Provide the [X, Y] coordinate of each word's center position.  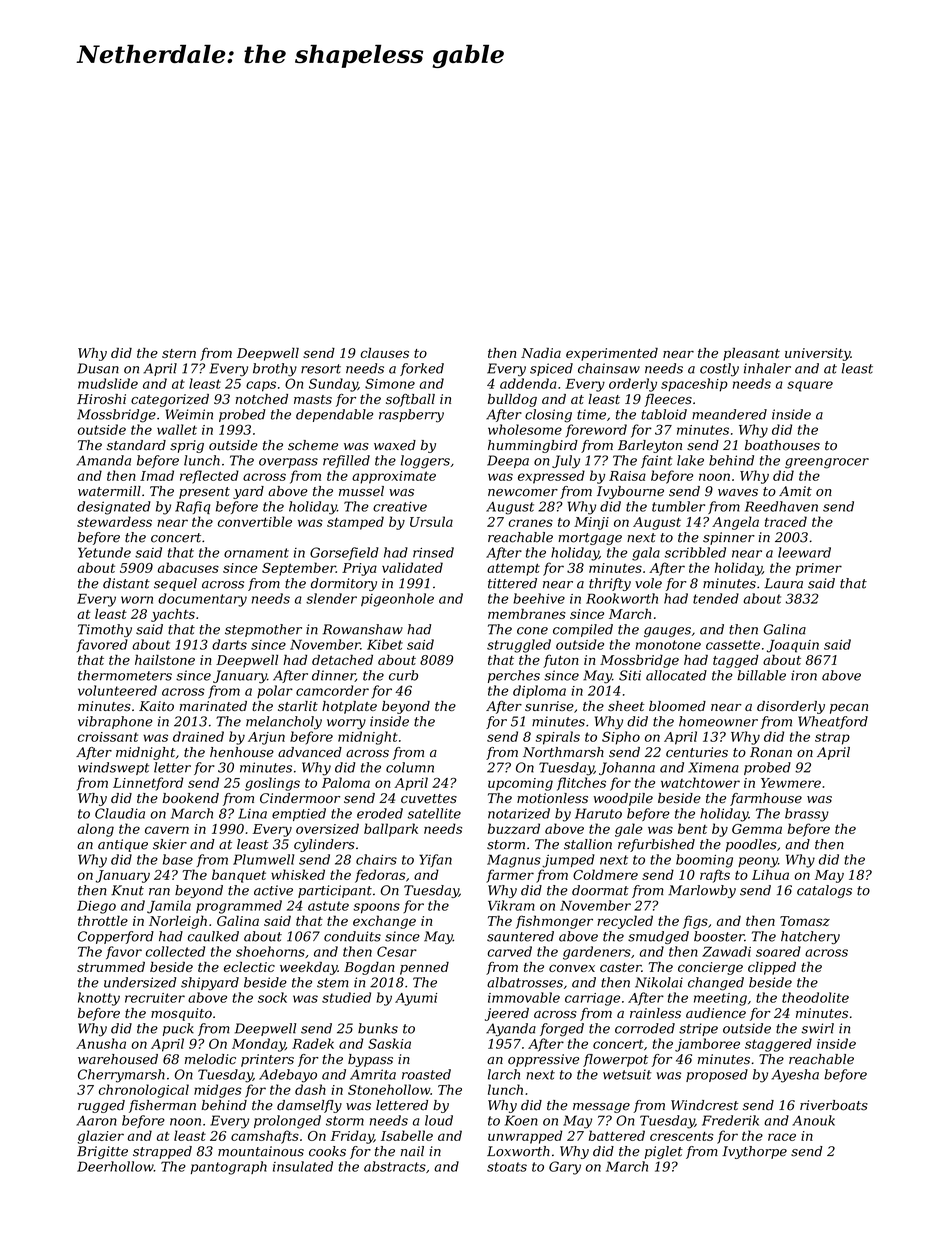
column [410, 767]
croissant [108, 737]
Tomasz [805, 921]
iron [804, 675]
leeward [804, 552]
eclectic [249, 966]
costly [719, 370]
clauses [384, 352]
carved [510, 951]
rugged [101, 1106]
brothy [275, 370]
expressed [551, 477]
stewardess [114, 521]
